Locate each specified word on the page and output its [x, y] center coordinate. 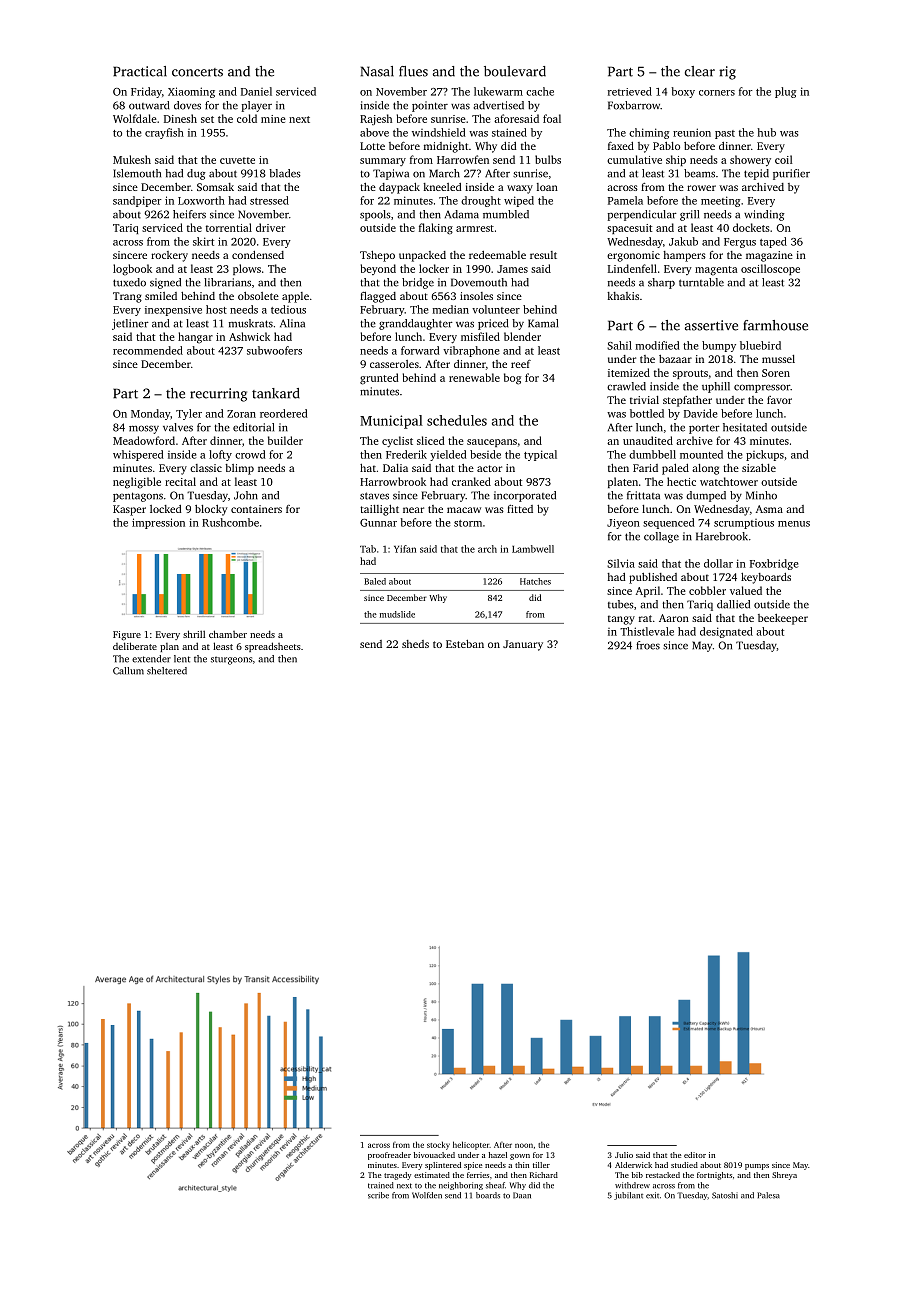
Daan [522, 1195]
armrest [475, 228]
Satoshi [725, 1195]
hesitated [745, 427]
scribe [378, 1195]
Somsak [215, 187]
